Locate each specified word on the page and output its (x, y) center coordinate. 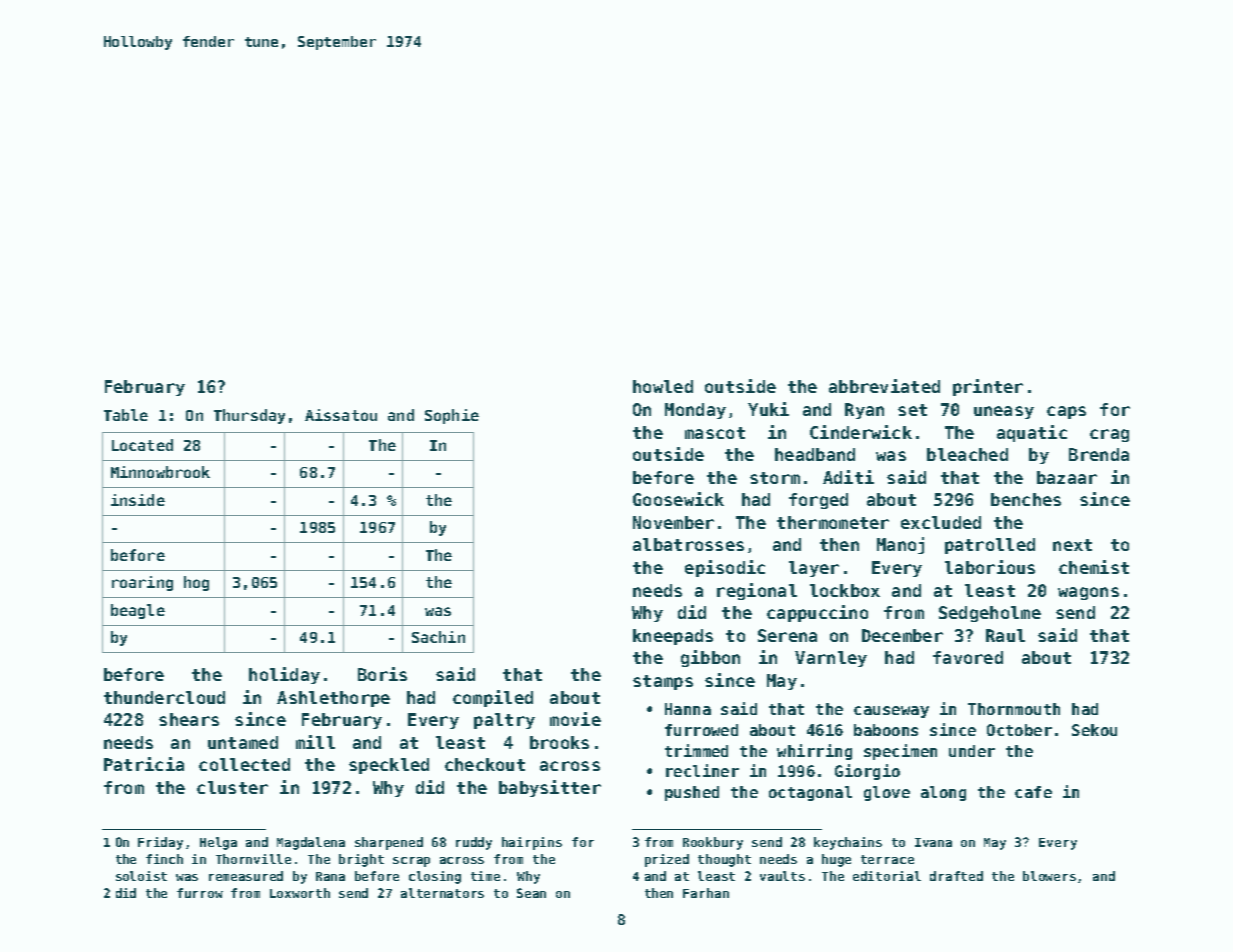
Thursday (249, 416)
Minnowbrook (160, 472)
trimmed (696, 750)
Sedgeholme (990, 614)
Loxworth (300, 893)
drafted (956, 876)
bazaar (1067, 477)
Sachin (438, 637)
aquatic (1032, 433)
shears (189, 719)
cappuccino (817, 613)
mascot (715, 433)
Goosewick (678, 499)
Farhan (706, 893)
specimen (900, 752)
